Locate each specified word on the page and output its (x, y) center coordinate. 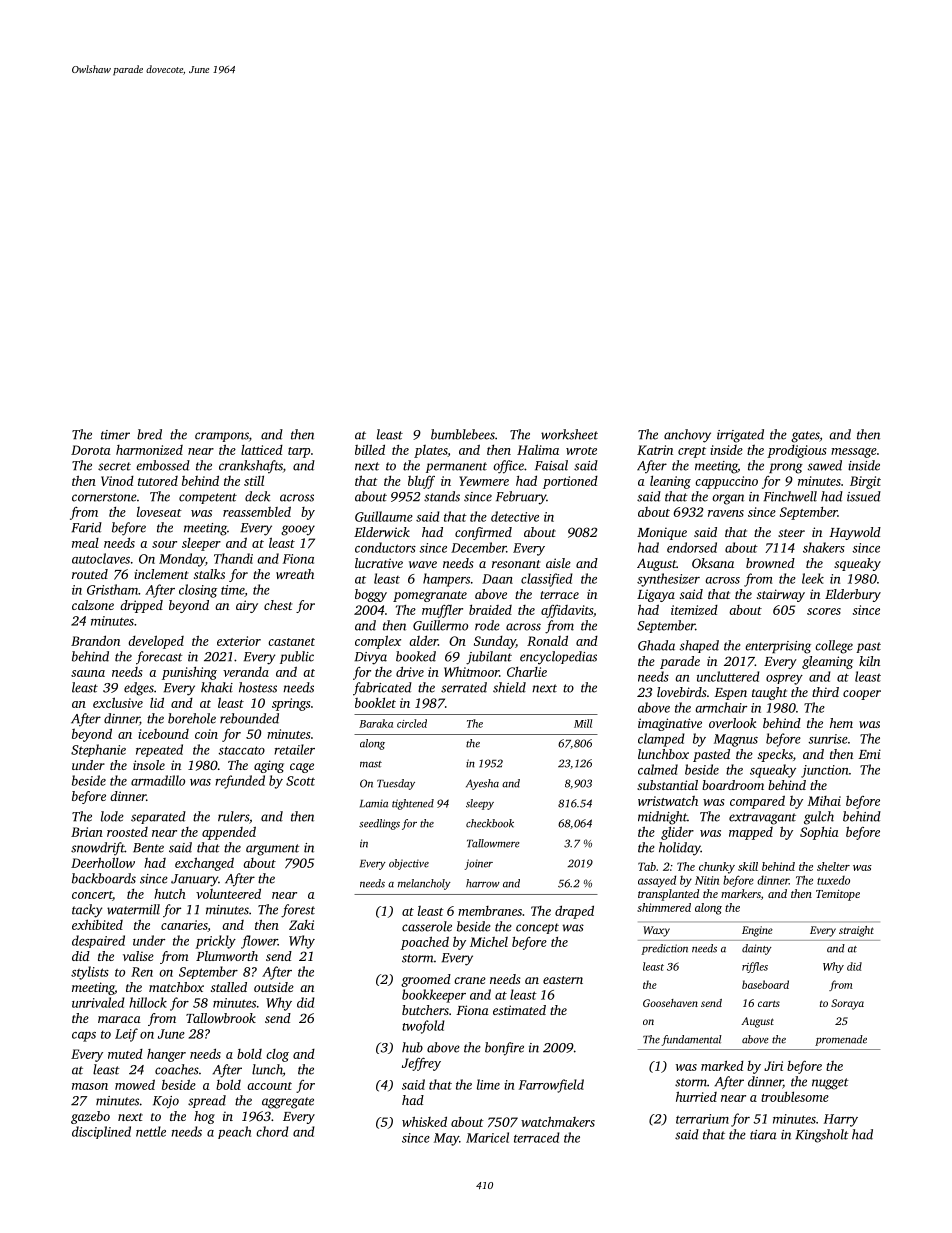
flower (259, 942)
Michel (489, 942)
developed (156, 642)
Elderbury (853, 595)
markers (741, 893)
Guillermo (440, 625)
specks (775, 755)
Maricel (487, 1137)
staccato (241, 750)
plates (430, 451)
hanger (166, 1055)
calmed (658, 769)
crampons (222, 437)
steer (791, 533)
